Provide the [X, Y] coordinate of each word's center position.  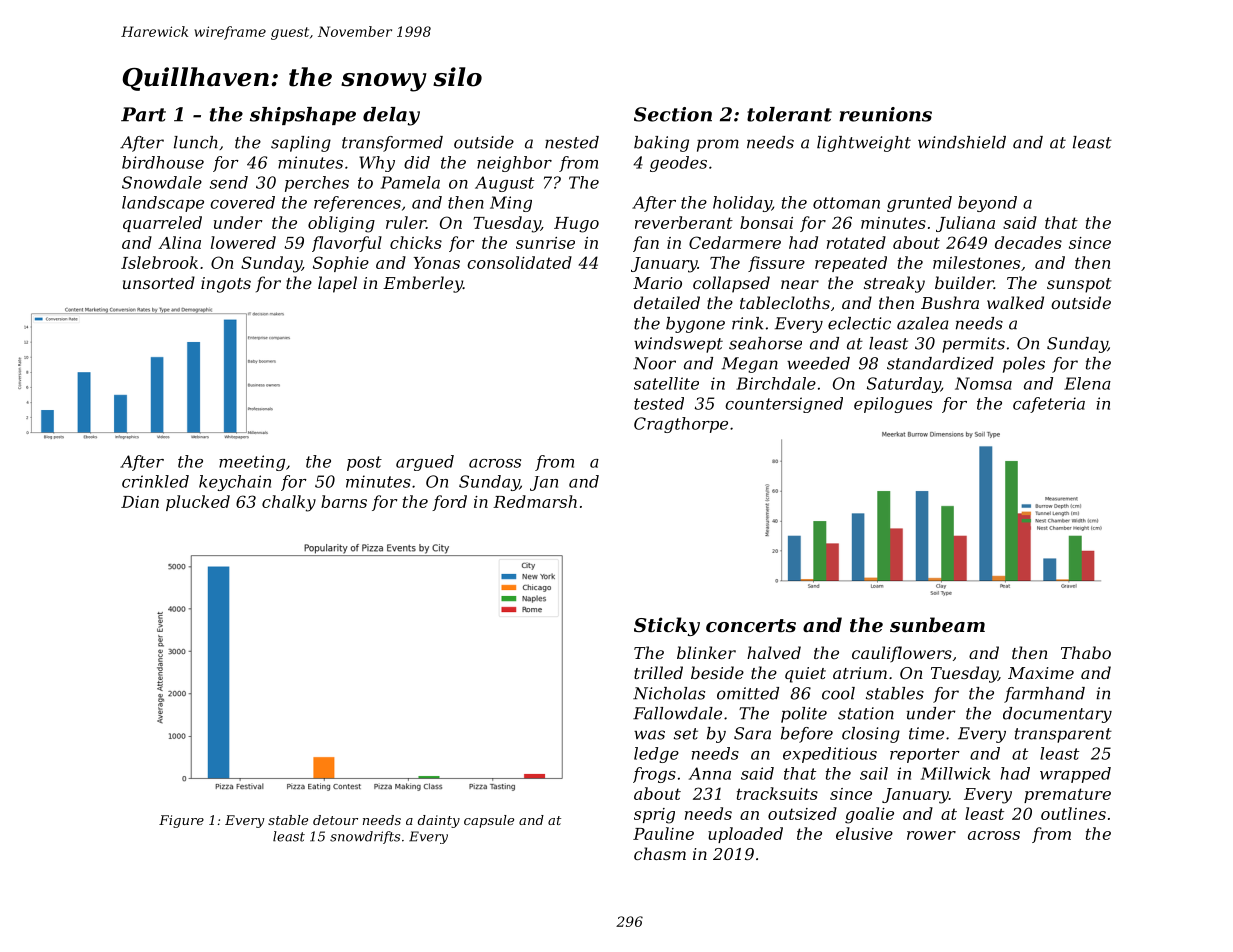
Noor [654, 363]
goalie [869, 815]
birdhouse [163, 162]
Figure [181, 821]
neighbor [514, 164]
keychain [235, 483]
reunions [885, 114]
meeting [252, 463]
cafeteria [1049, 405]
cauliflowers [902, 654]
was [649, 735]
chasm [660, 853]
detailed [667, 302]
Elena [1087, 383]
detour [335, 820]
